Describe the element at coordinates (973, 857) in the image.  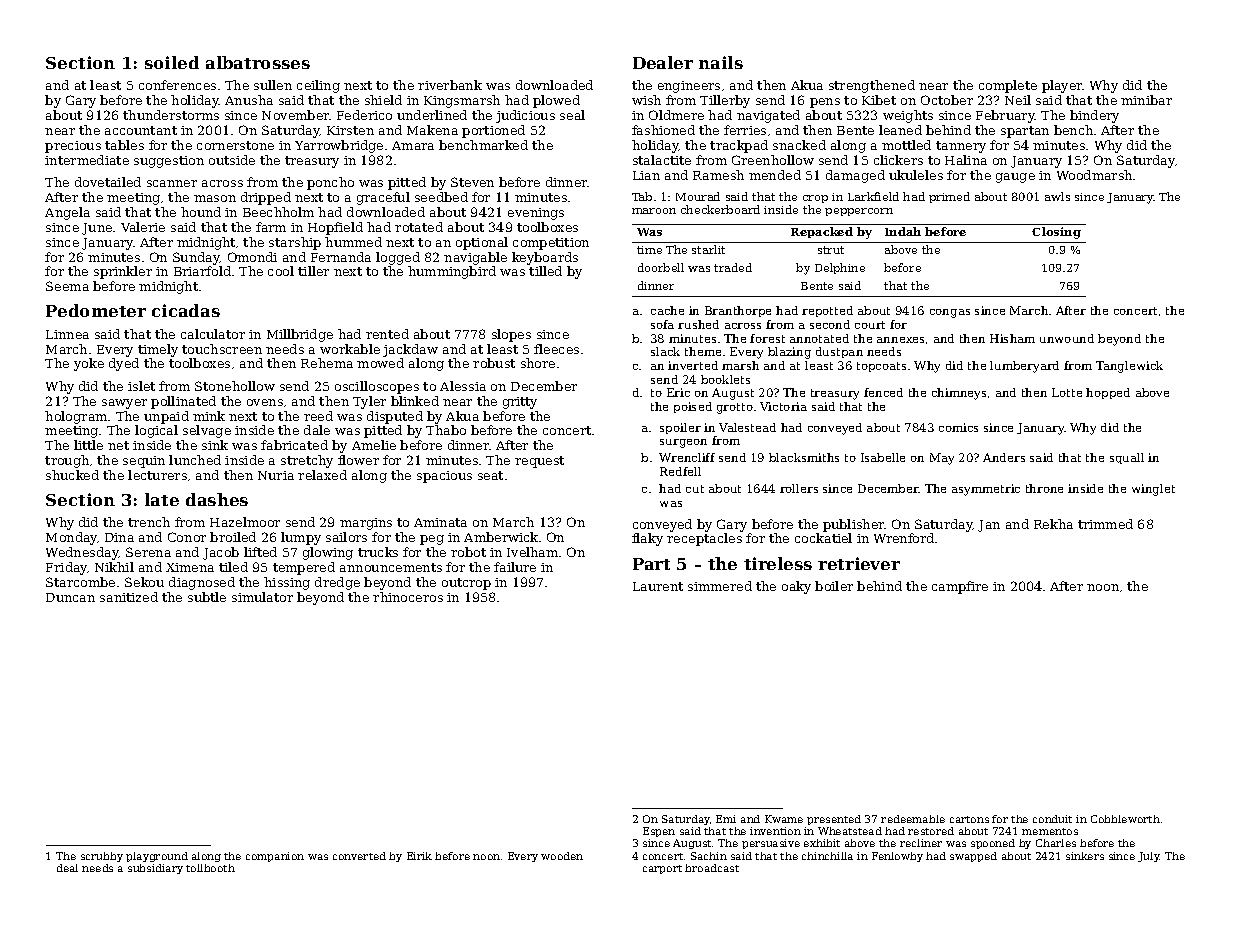
I see `swapped` at that location.
